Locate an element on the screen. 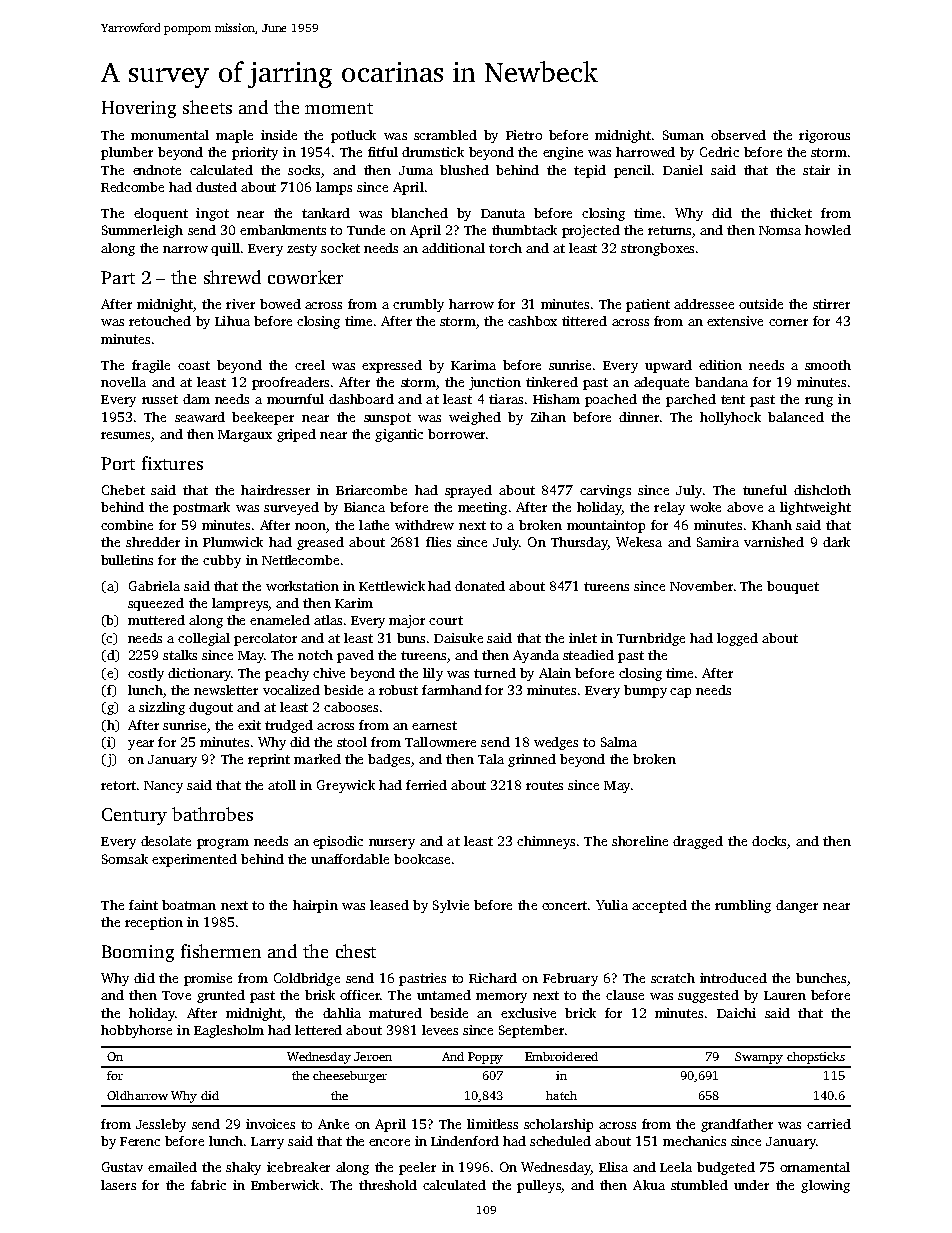 The width and height of the screenshot is (952, 1233). clause is located at coordinates (625, 995).
